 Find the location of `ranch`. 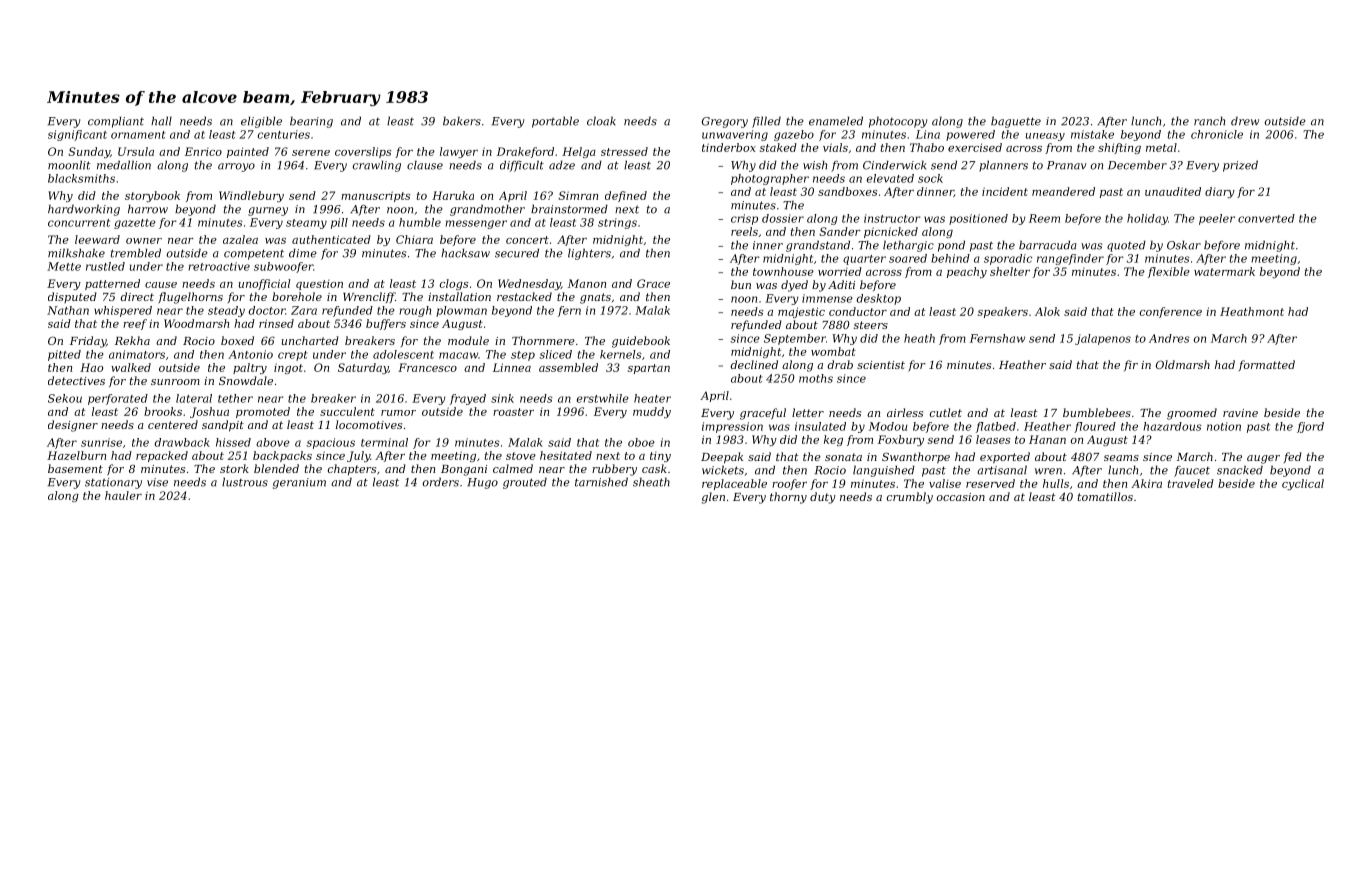

ranch is located at coordinates (1209, 121).
